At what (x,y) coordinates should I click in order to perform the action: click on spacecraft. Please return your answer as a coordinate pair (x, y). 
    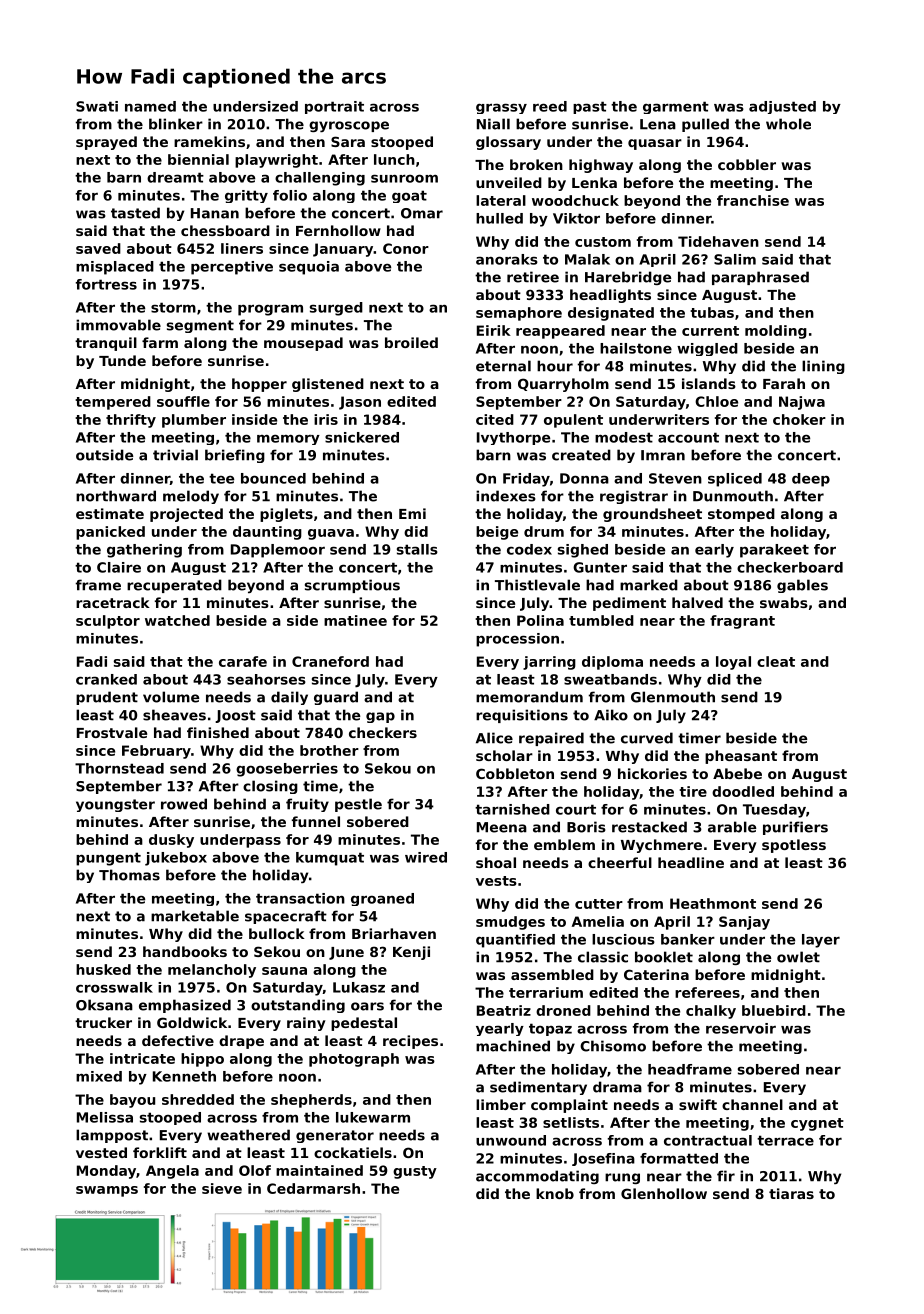
    Looking at the image, I should click on (286, 917).
